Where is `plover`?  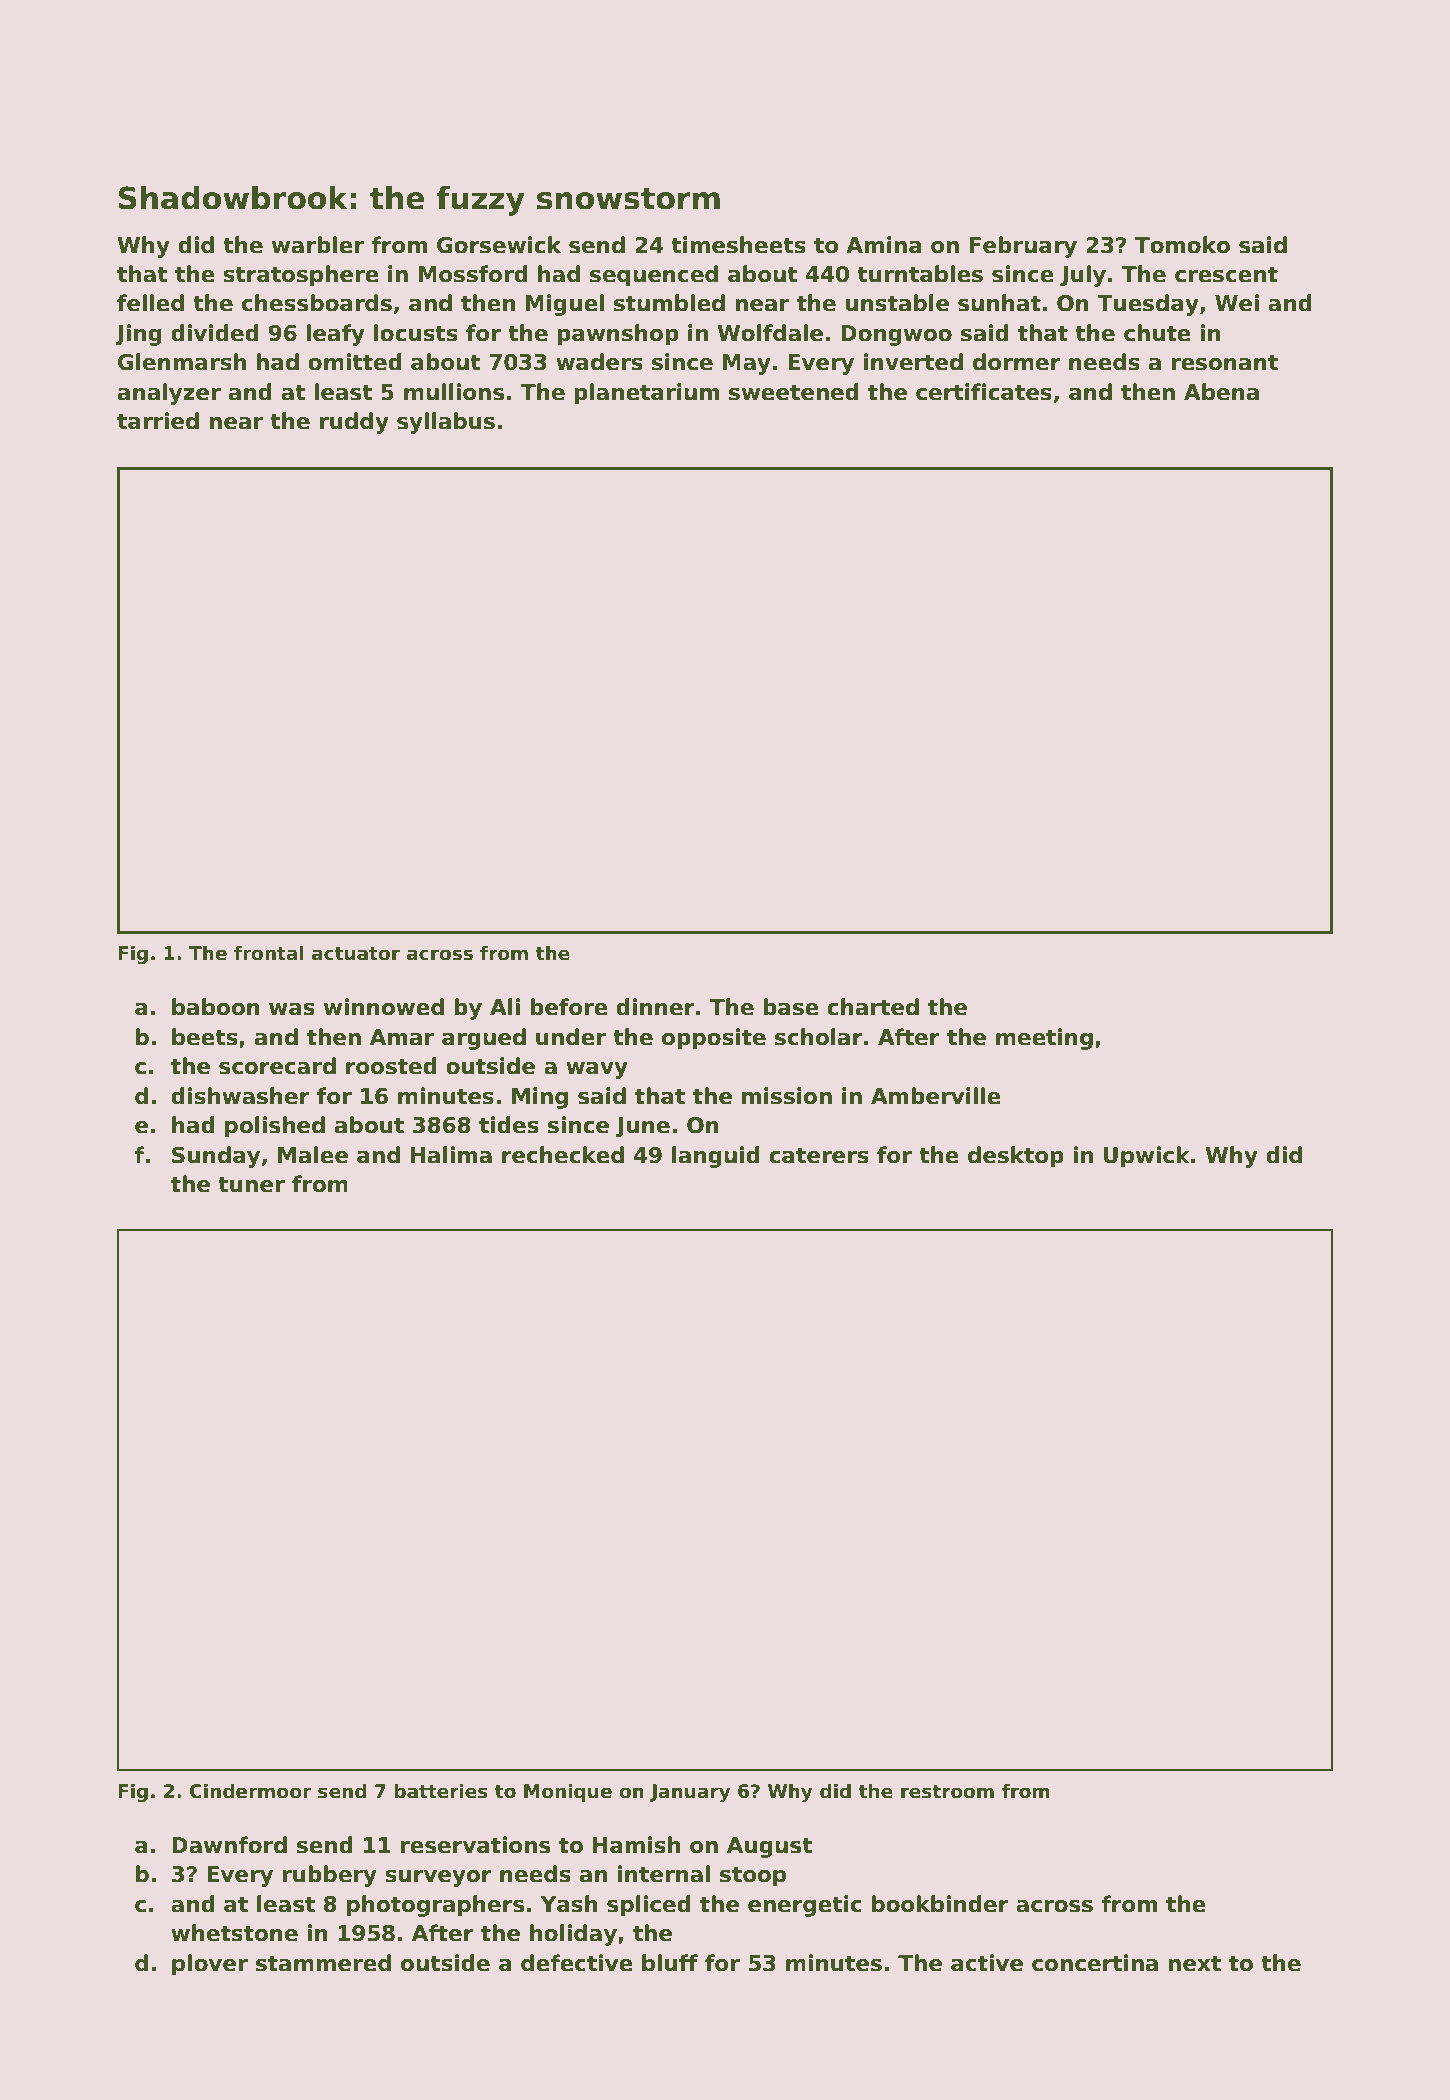 plover is located at coordinates (210, 1965).
